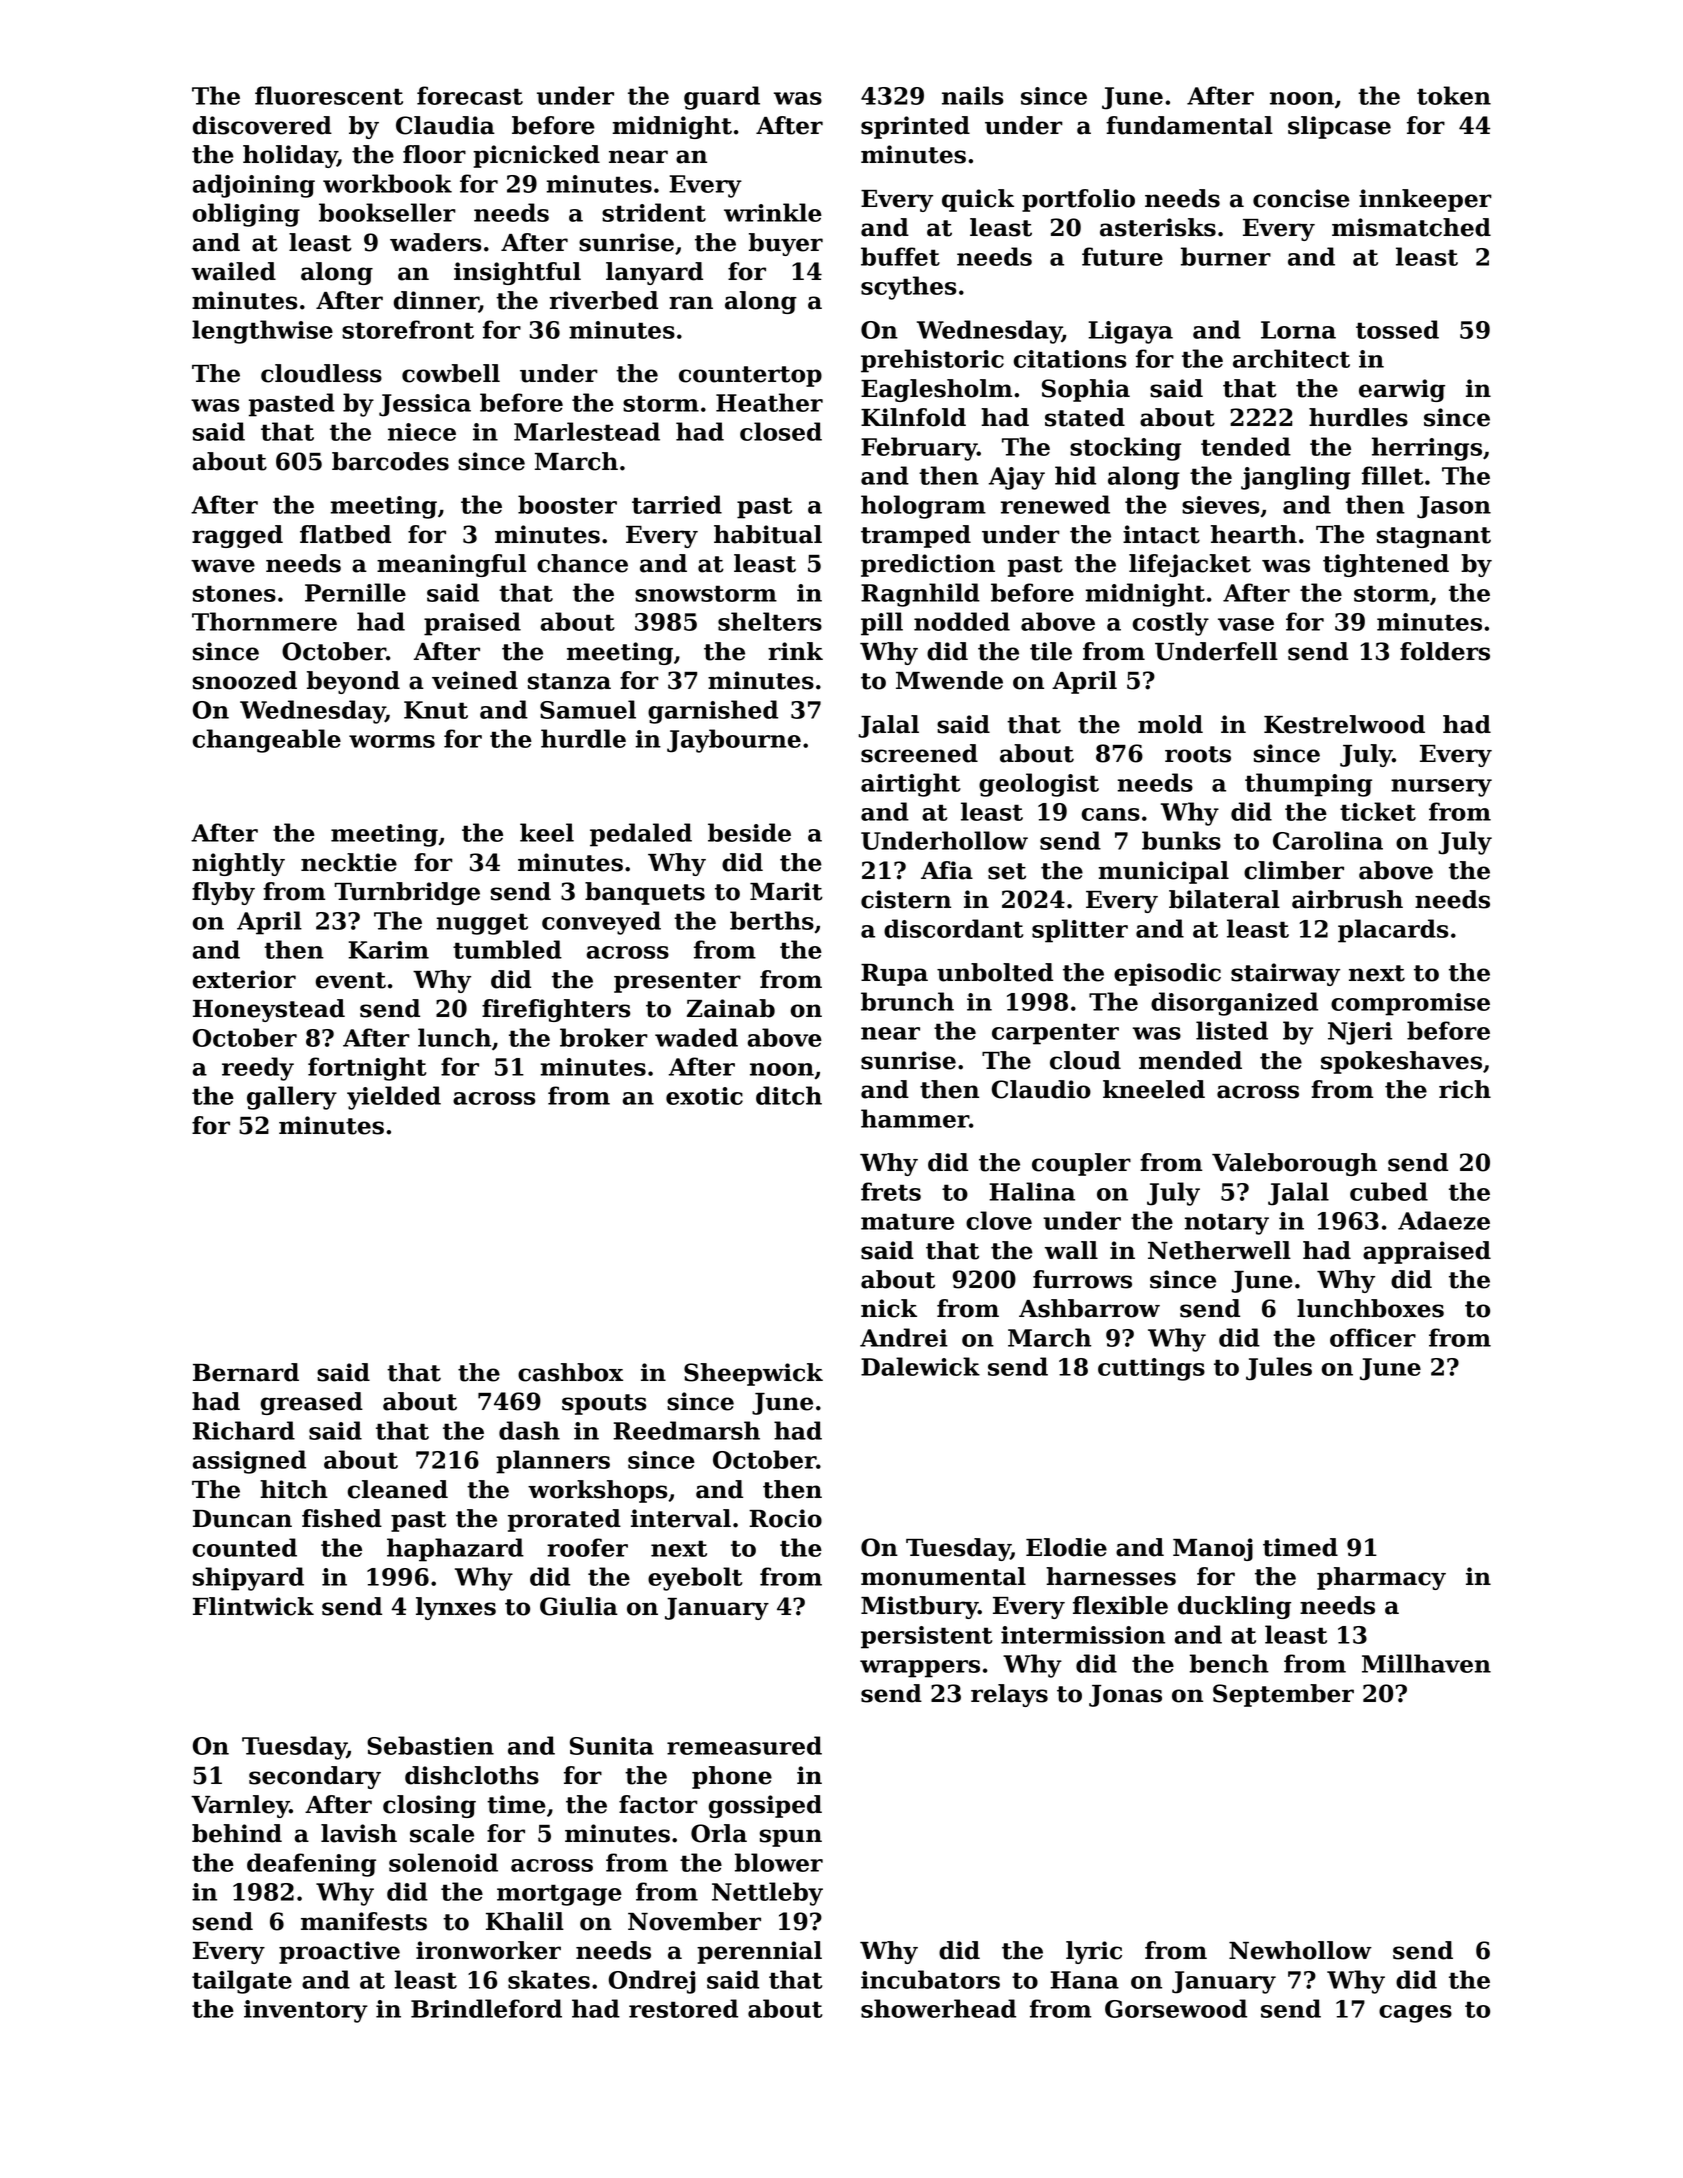 This screenshot has height=2178, width=1683. I want to click on innkeeper, so click(1425, 200).
